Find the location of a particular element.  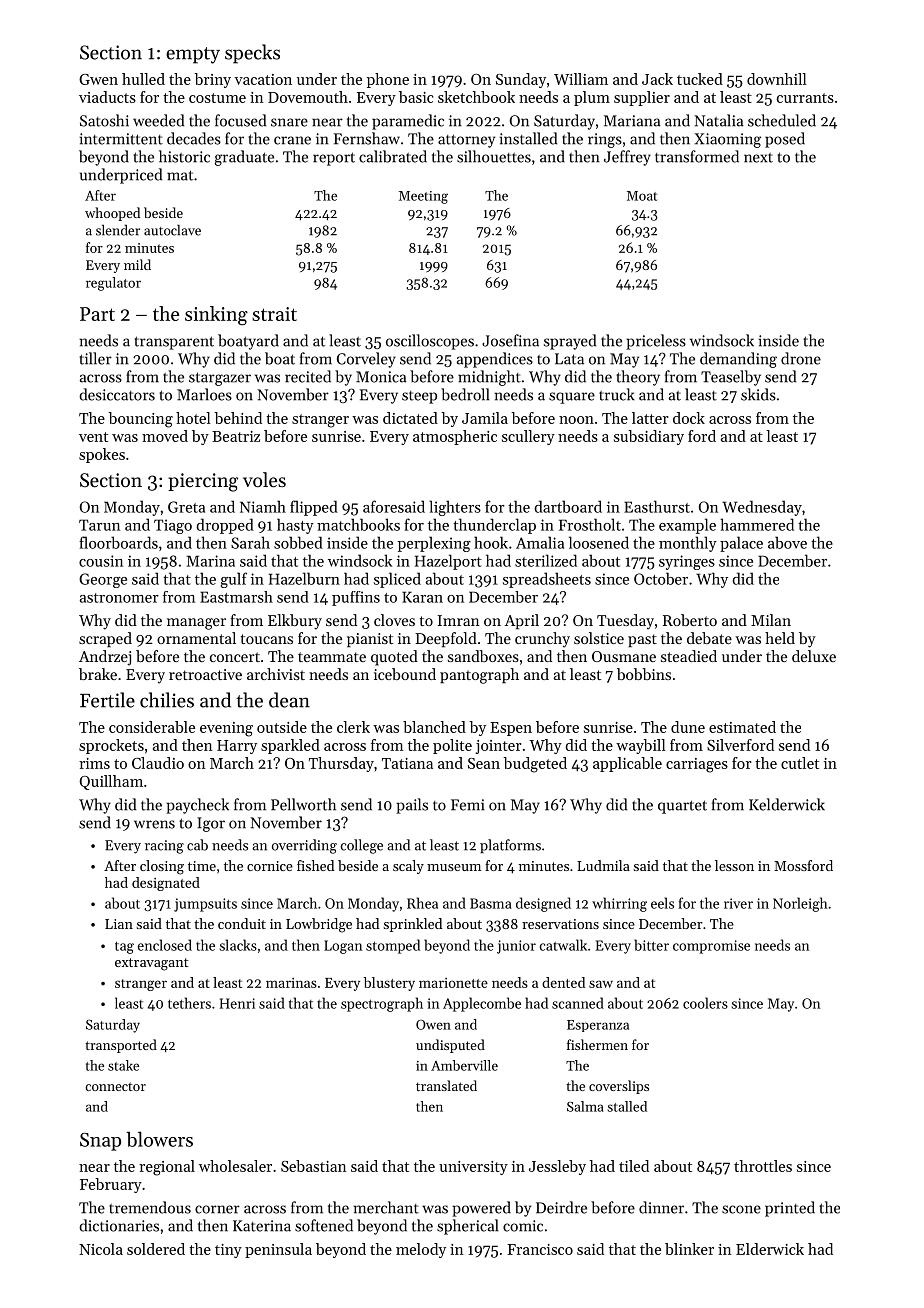

tucked is located at coordinates (700, 79).
